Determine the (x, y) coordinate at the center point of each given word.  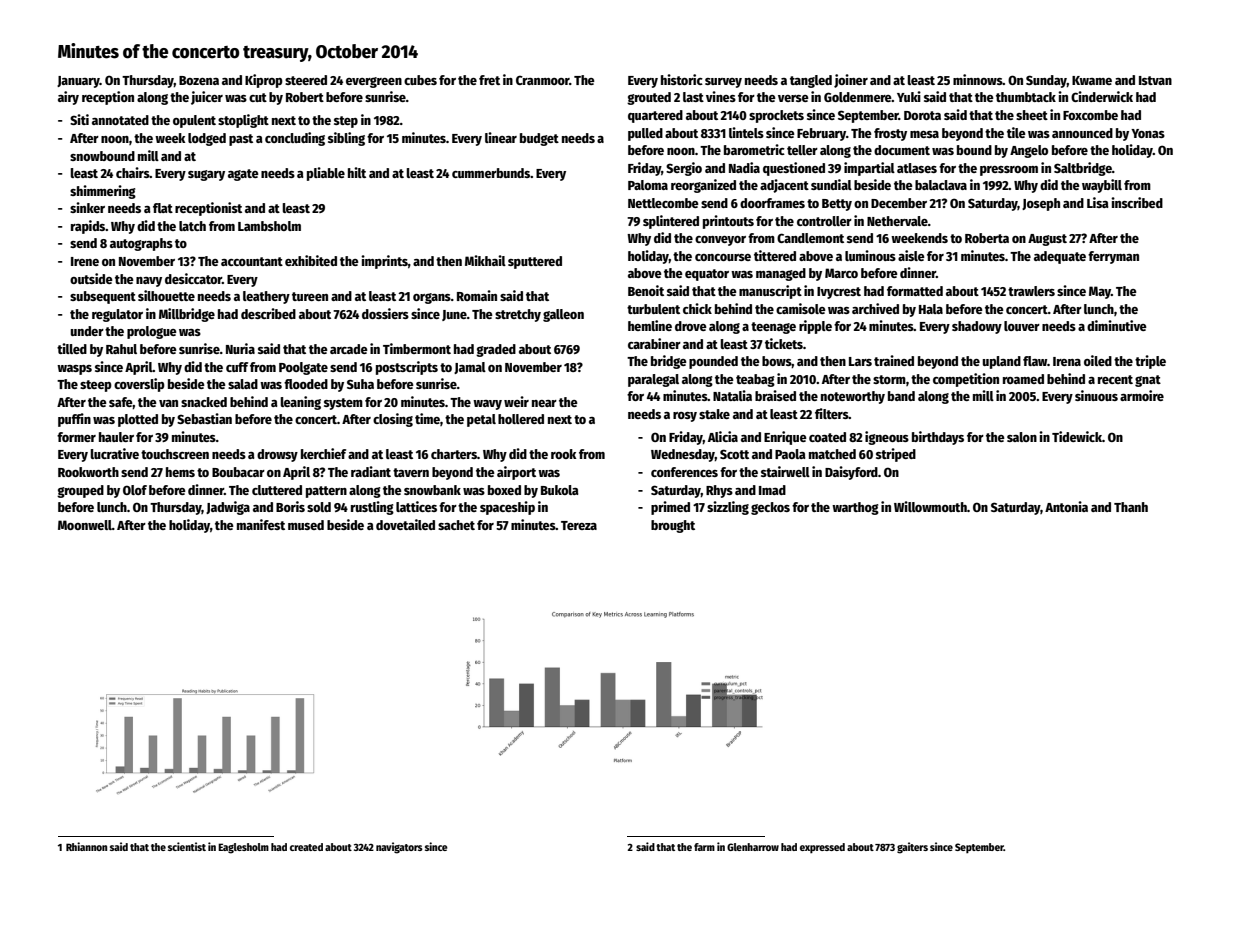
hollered (521, 419)
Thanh (1131, 507)
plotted (138, 420)
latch (192, 226)
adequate (1060, 257)
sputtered (535, 262)
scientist (187, 846)
